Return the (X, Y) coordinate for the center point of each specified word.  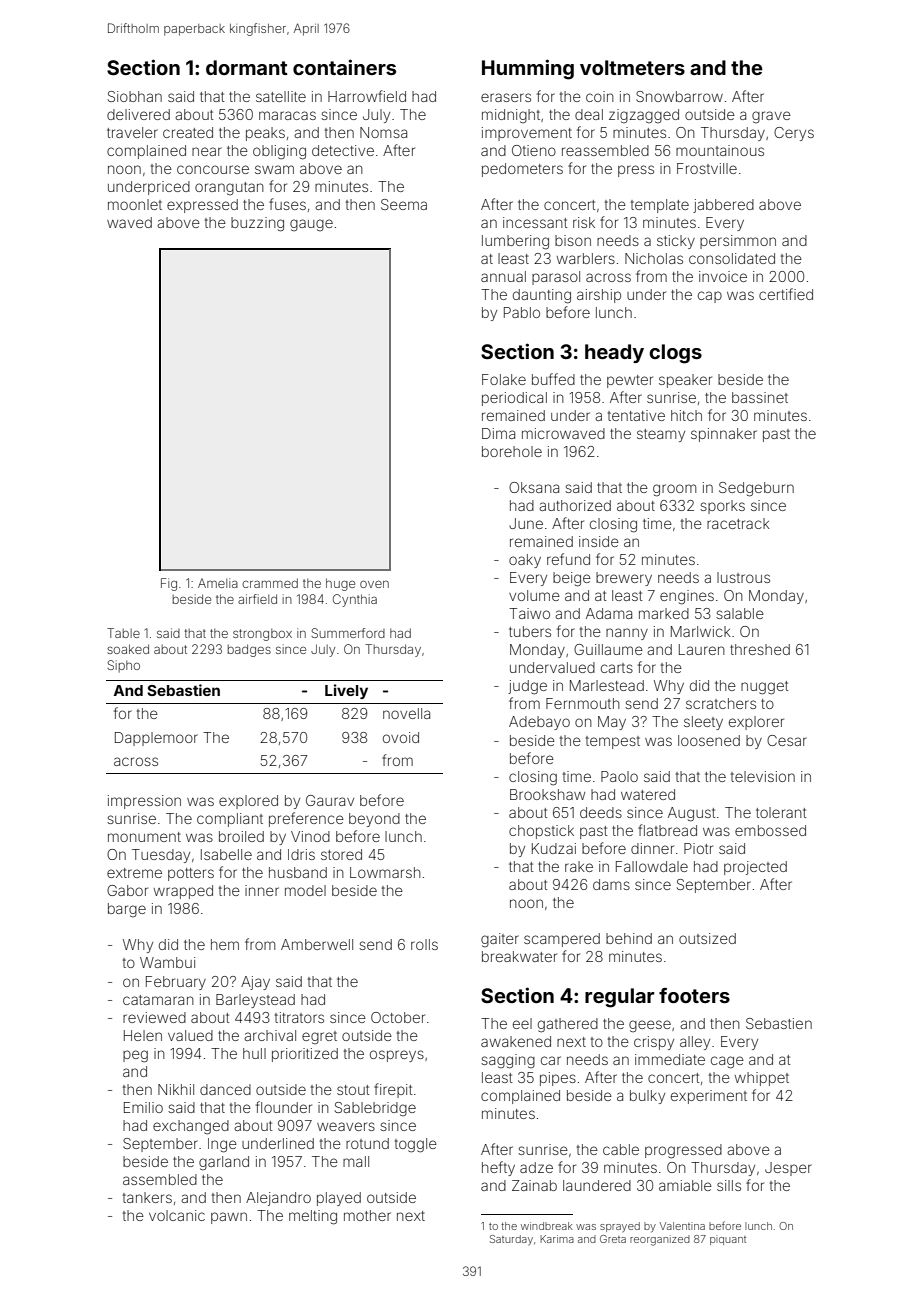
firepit (393, 1090)
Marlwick (701, 631)
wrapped (183, 892)
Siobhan (135, 96)
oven (374, 584)
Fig (169, 584)
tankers (147, 1197)
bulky (647, 1097)
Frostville (707, 168)
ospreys (397, 1056)
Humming (528, 69)
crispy (654, 1043)
